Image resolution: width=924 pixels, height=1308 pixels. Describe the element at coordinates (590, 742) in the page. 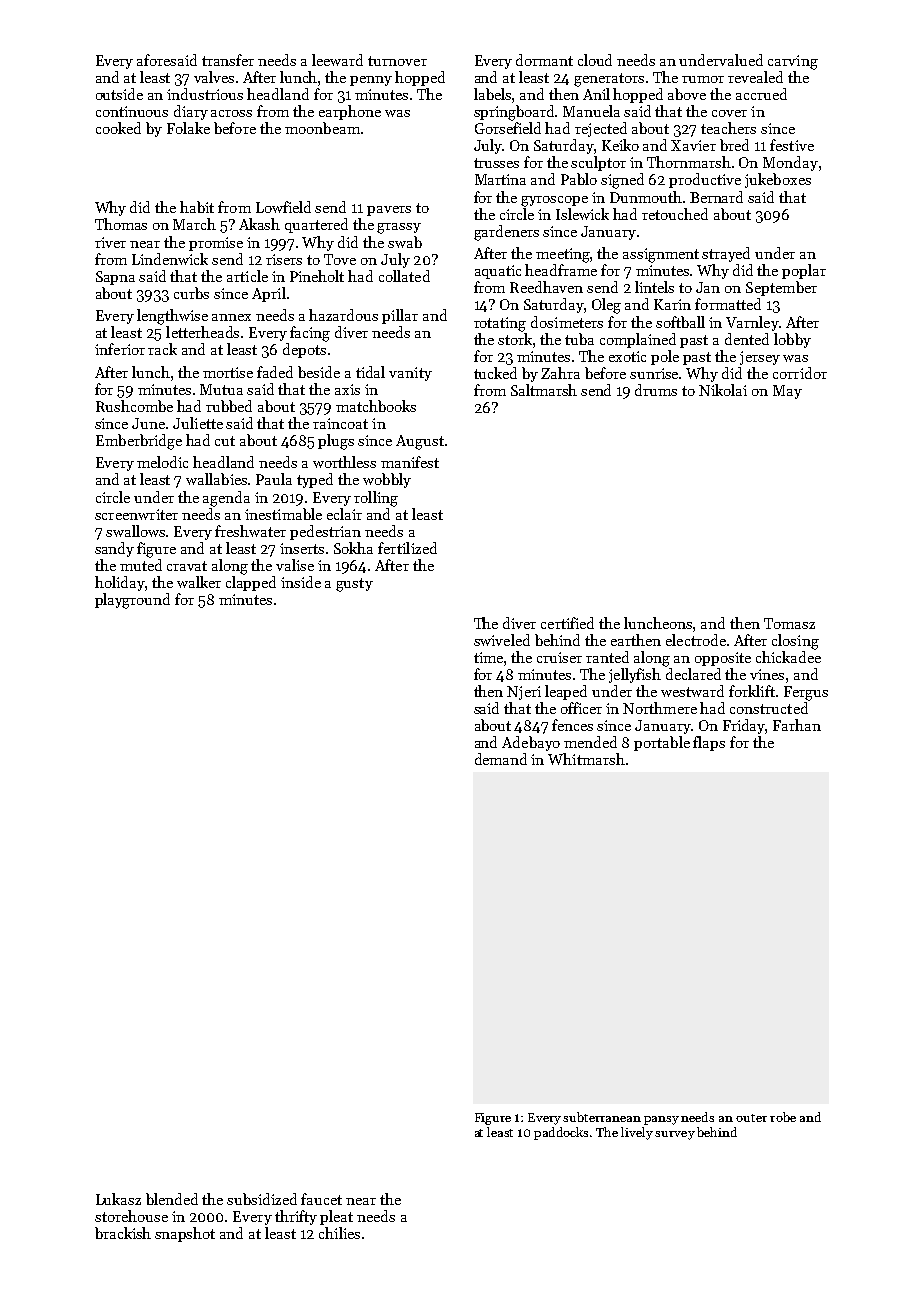

I see `mended` at that location.
